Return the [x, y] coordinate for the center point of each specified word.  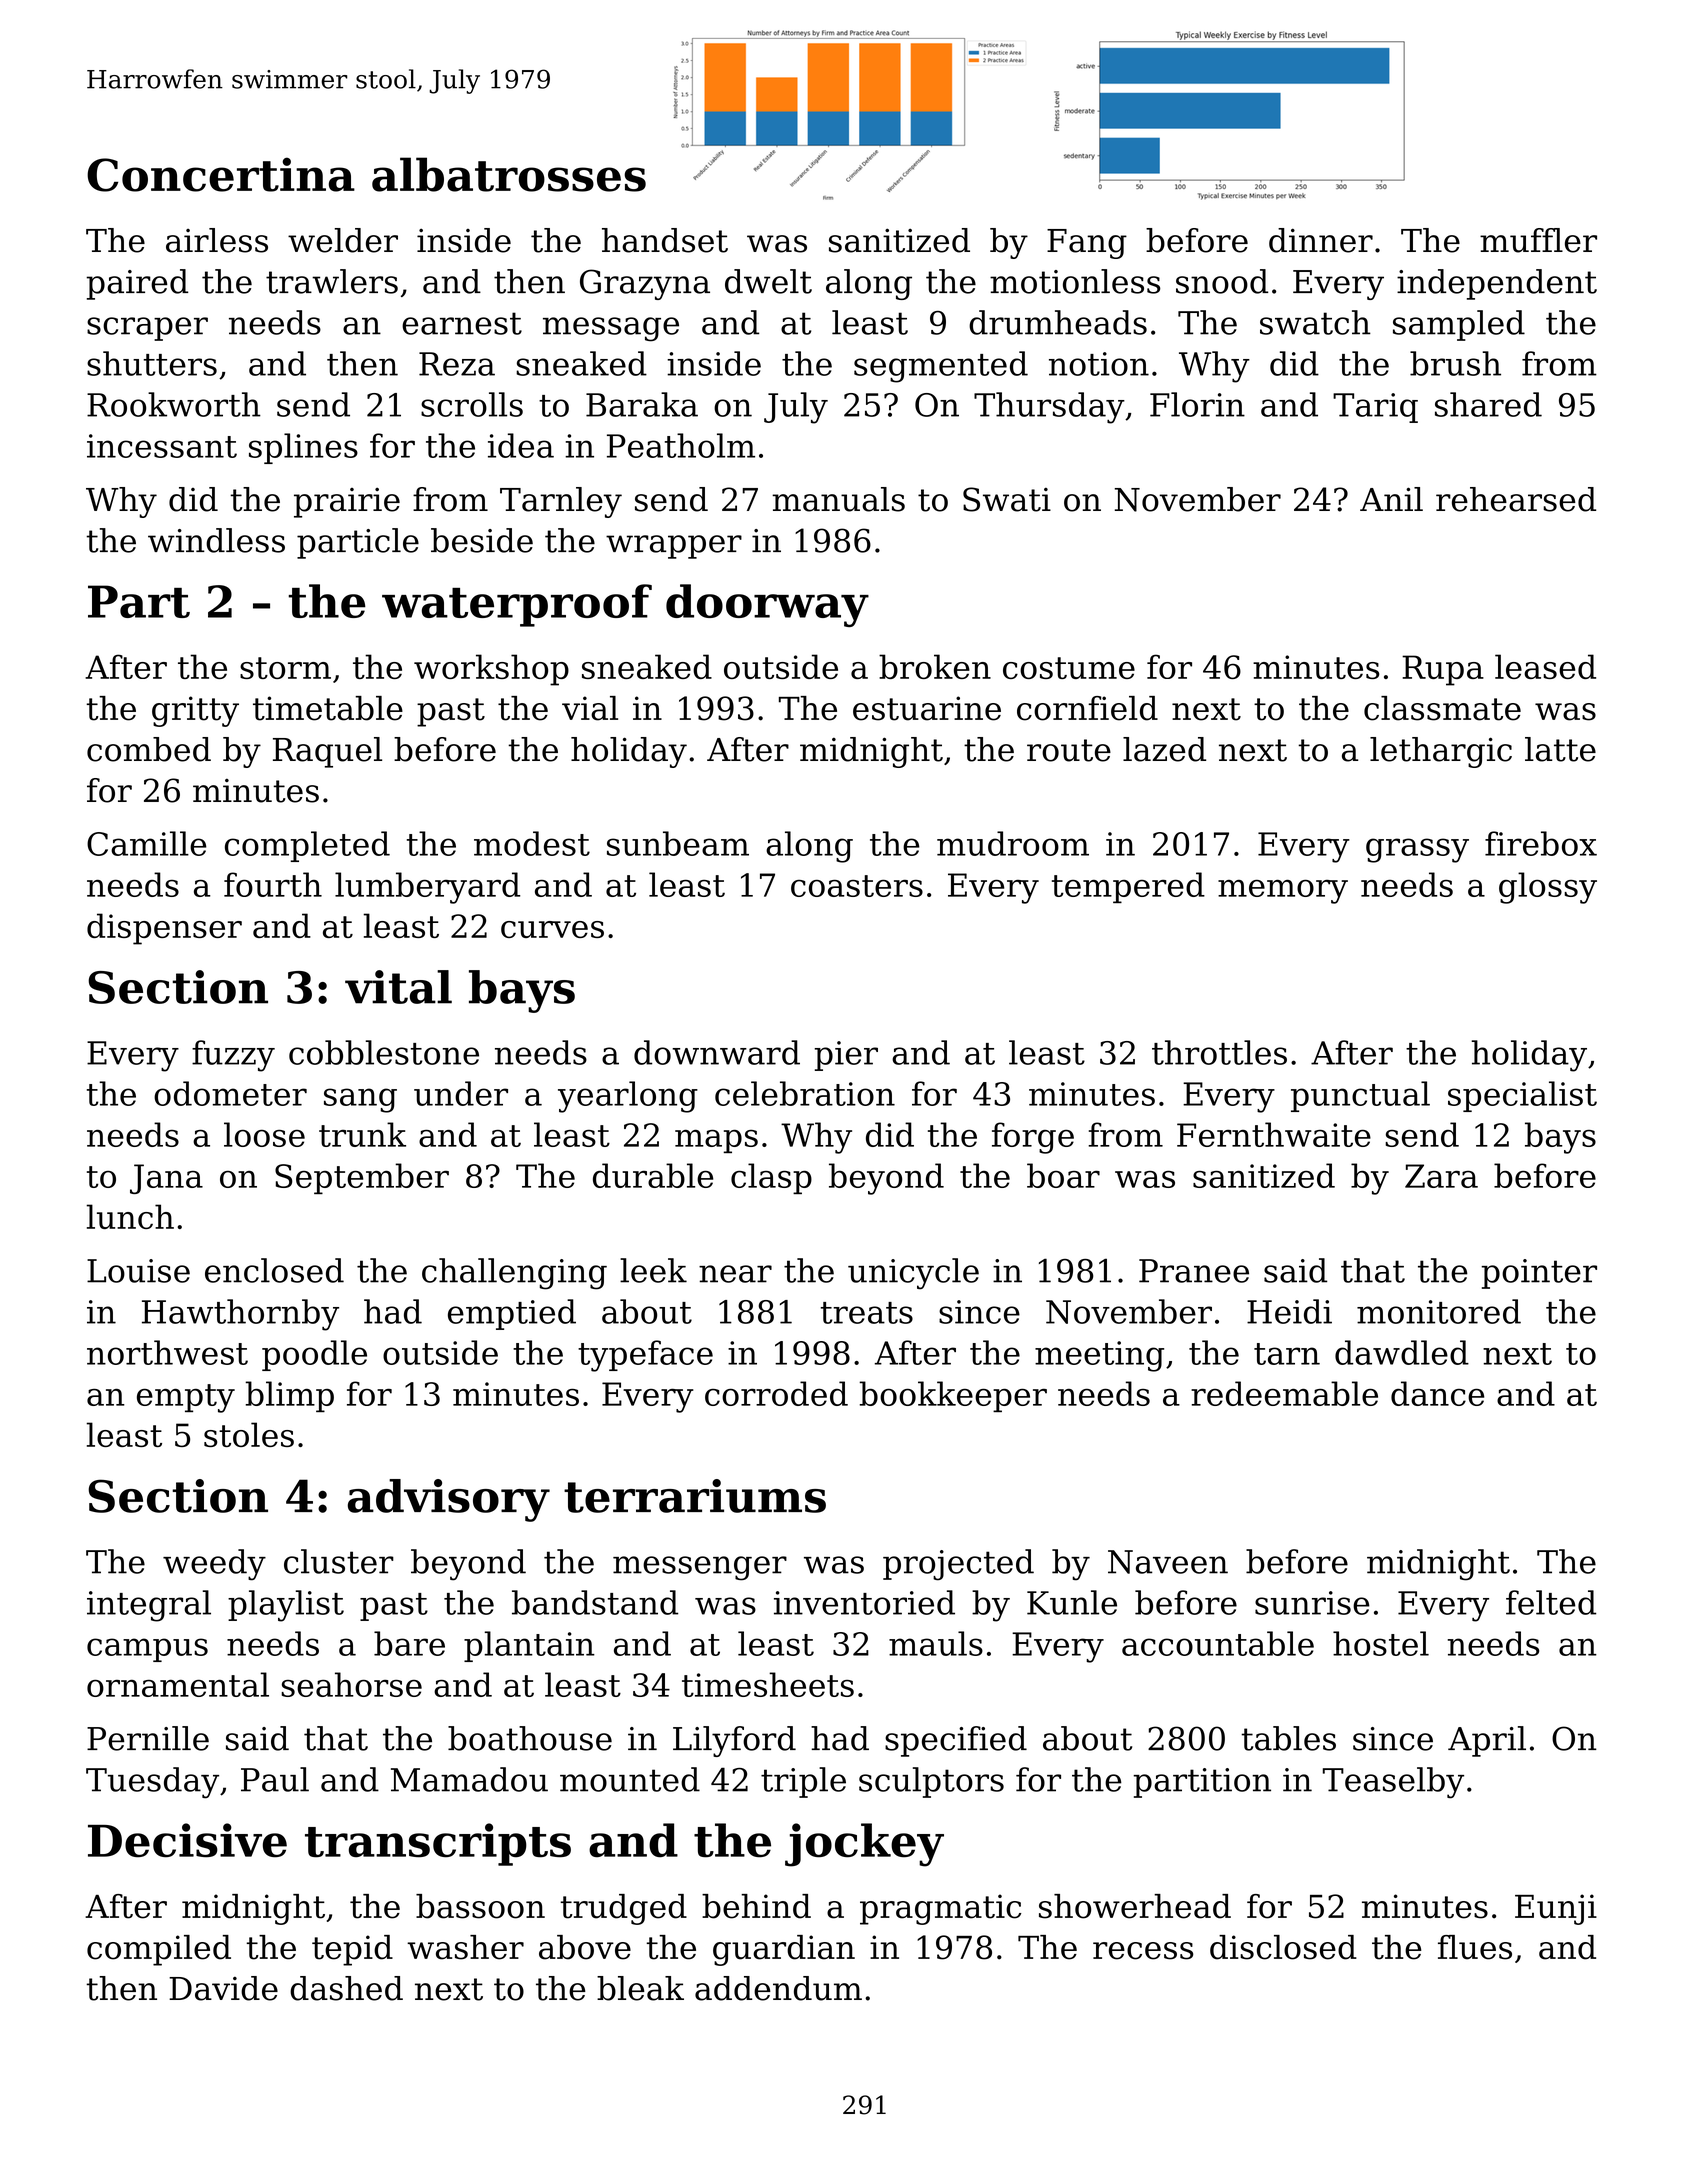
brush [1455, 363]
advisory [449, 1500]
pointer [1539, 1274]
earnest [462, 323]
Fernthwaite [1274, 1134]
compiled [159, 1950]
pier [846, 1056]
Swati [1007, 499]
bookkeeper [953, 1396]
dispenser [164, 929]
